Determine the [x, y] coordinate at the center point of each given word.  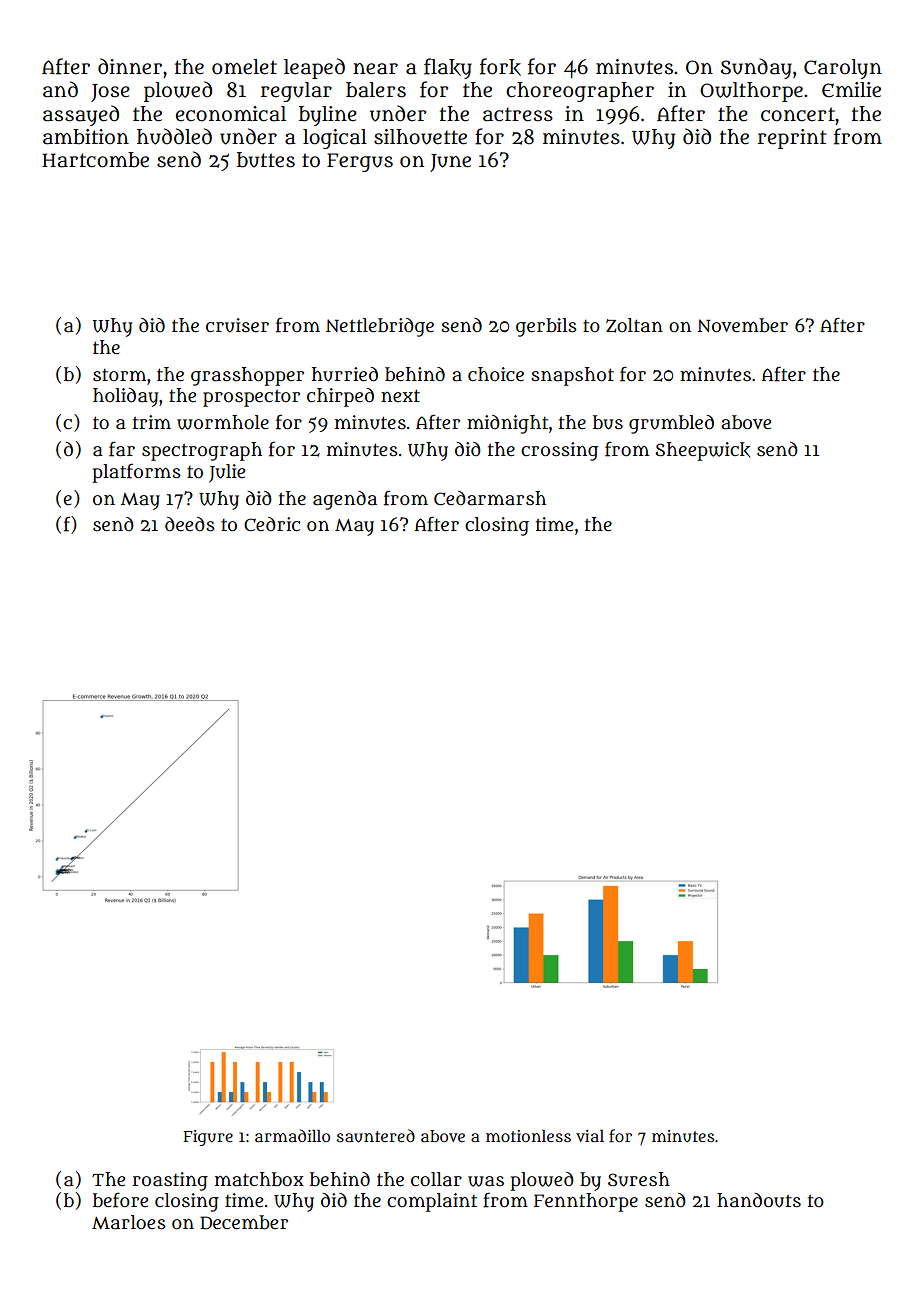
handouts [759, 1200]
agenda [345, 500]
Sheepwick [702, 451]
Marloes [129, 1222]
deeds [190, 524]
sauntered [376, 1136]
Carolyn [843, 69]
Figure [208, 1138]
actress [518, 114]
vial [590, 1135]
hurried [345, 374]
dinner [130, 66]
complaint [432, 1202]
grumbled [671, 424]
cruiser [237, 325]
